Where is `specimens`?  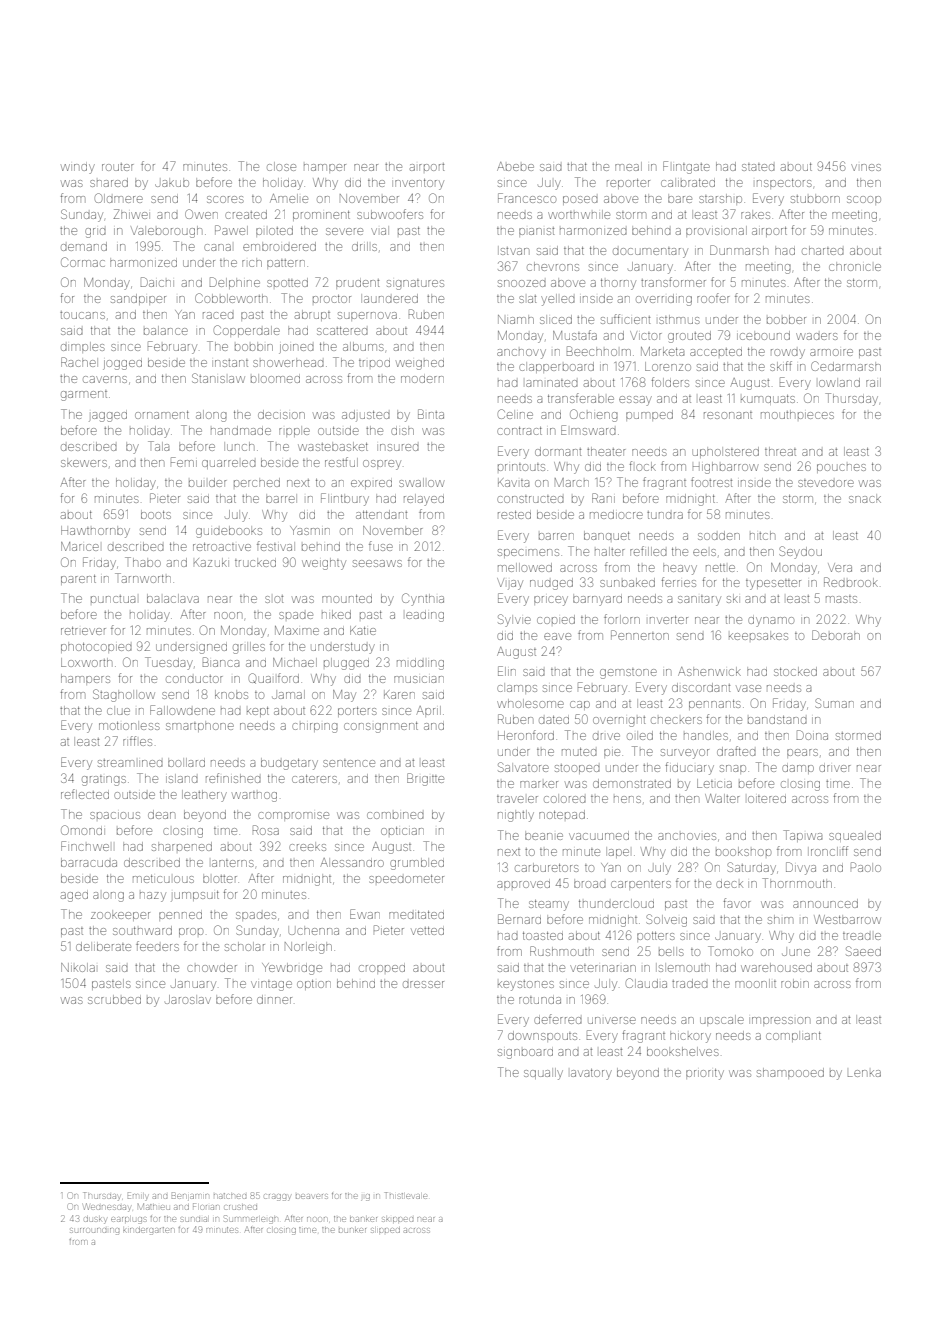
specimens is located at coordinates (528, 553).
